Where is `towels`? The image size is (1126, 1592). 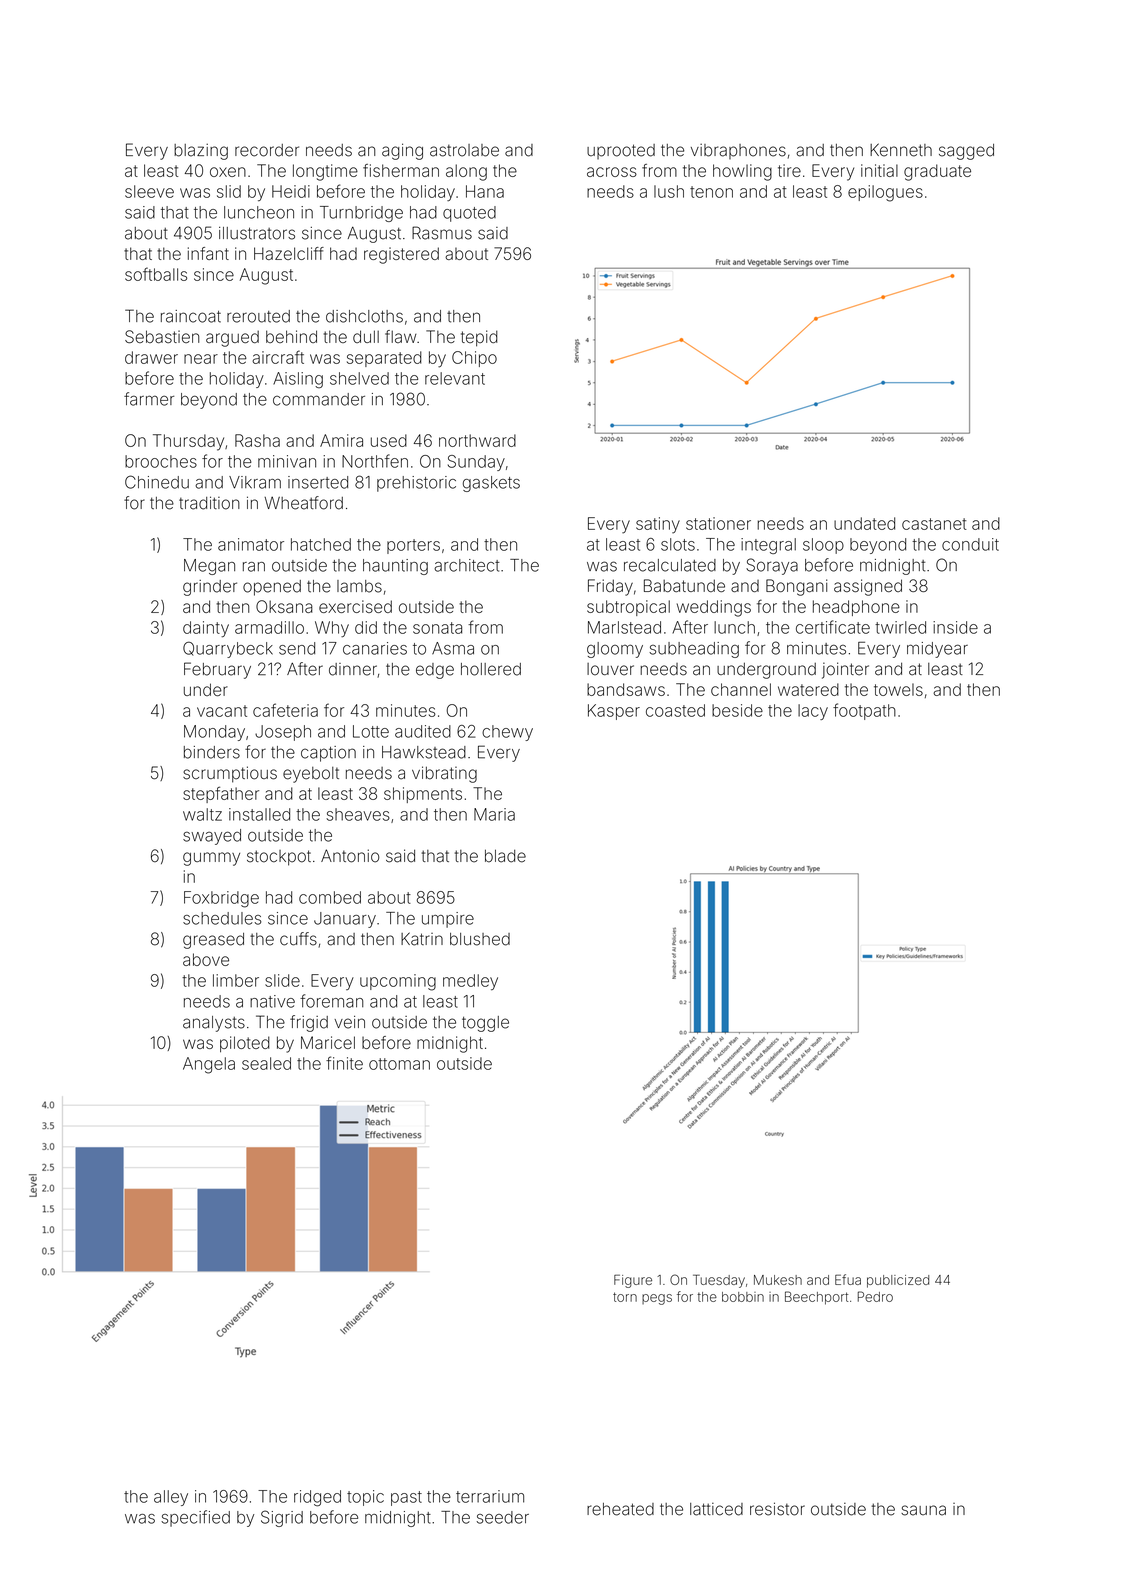
towels is located at coordinates (898, 689).
